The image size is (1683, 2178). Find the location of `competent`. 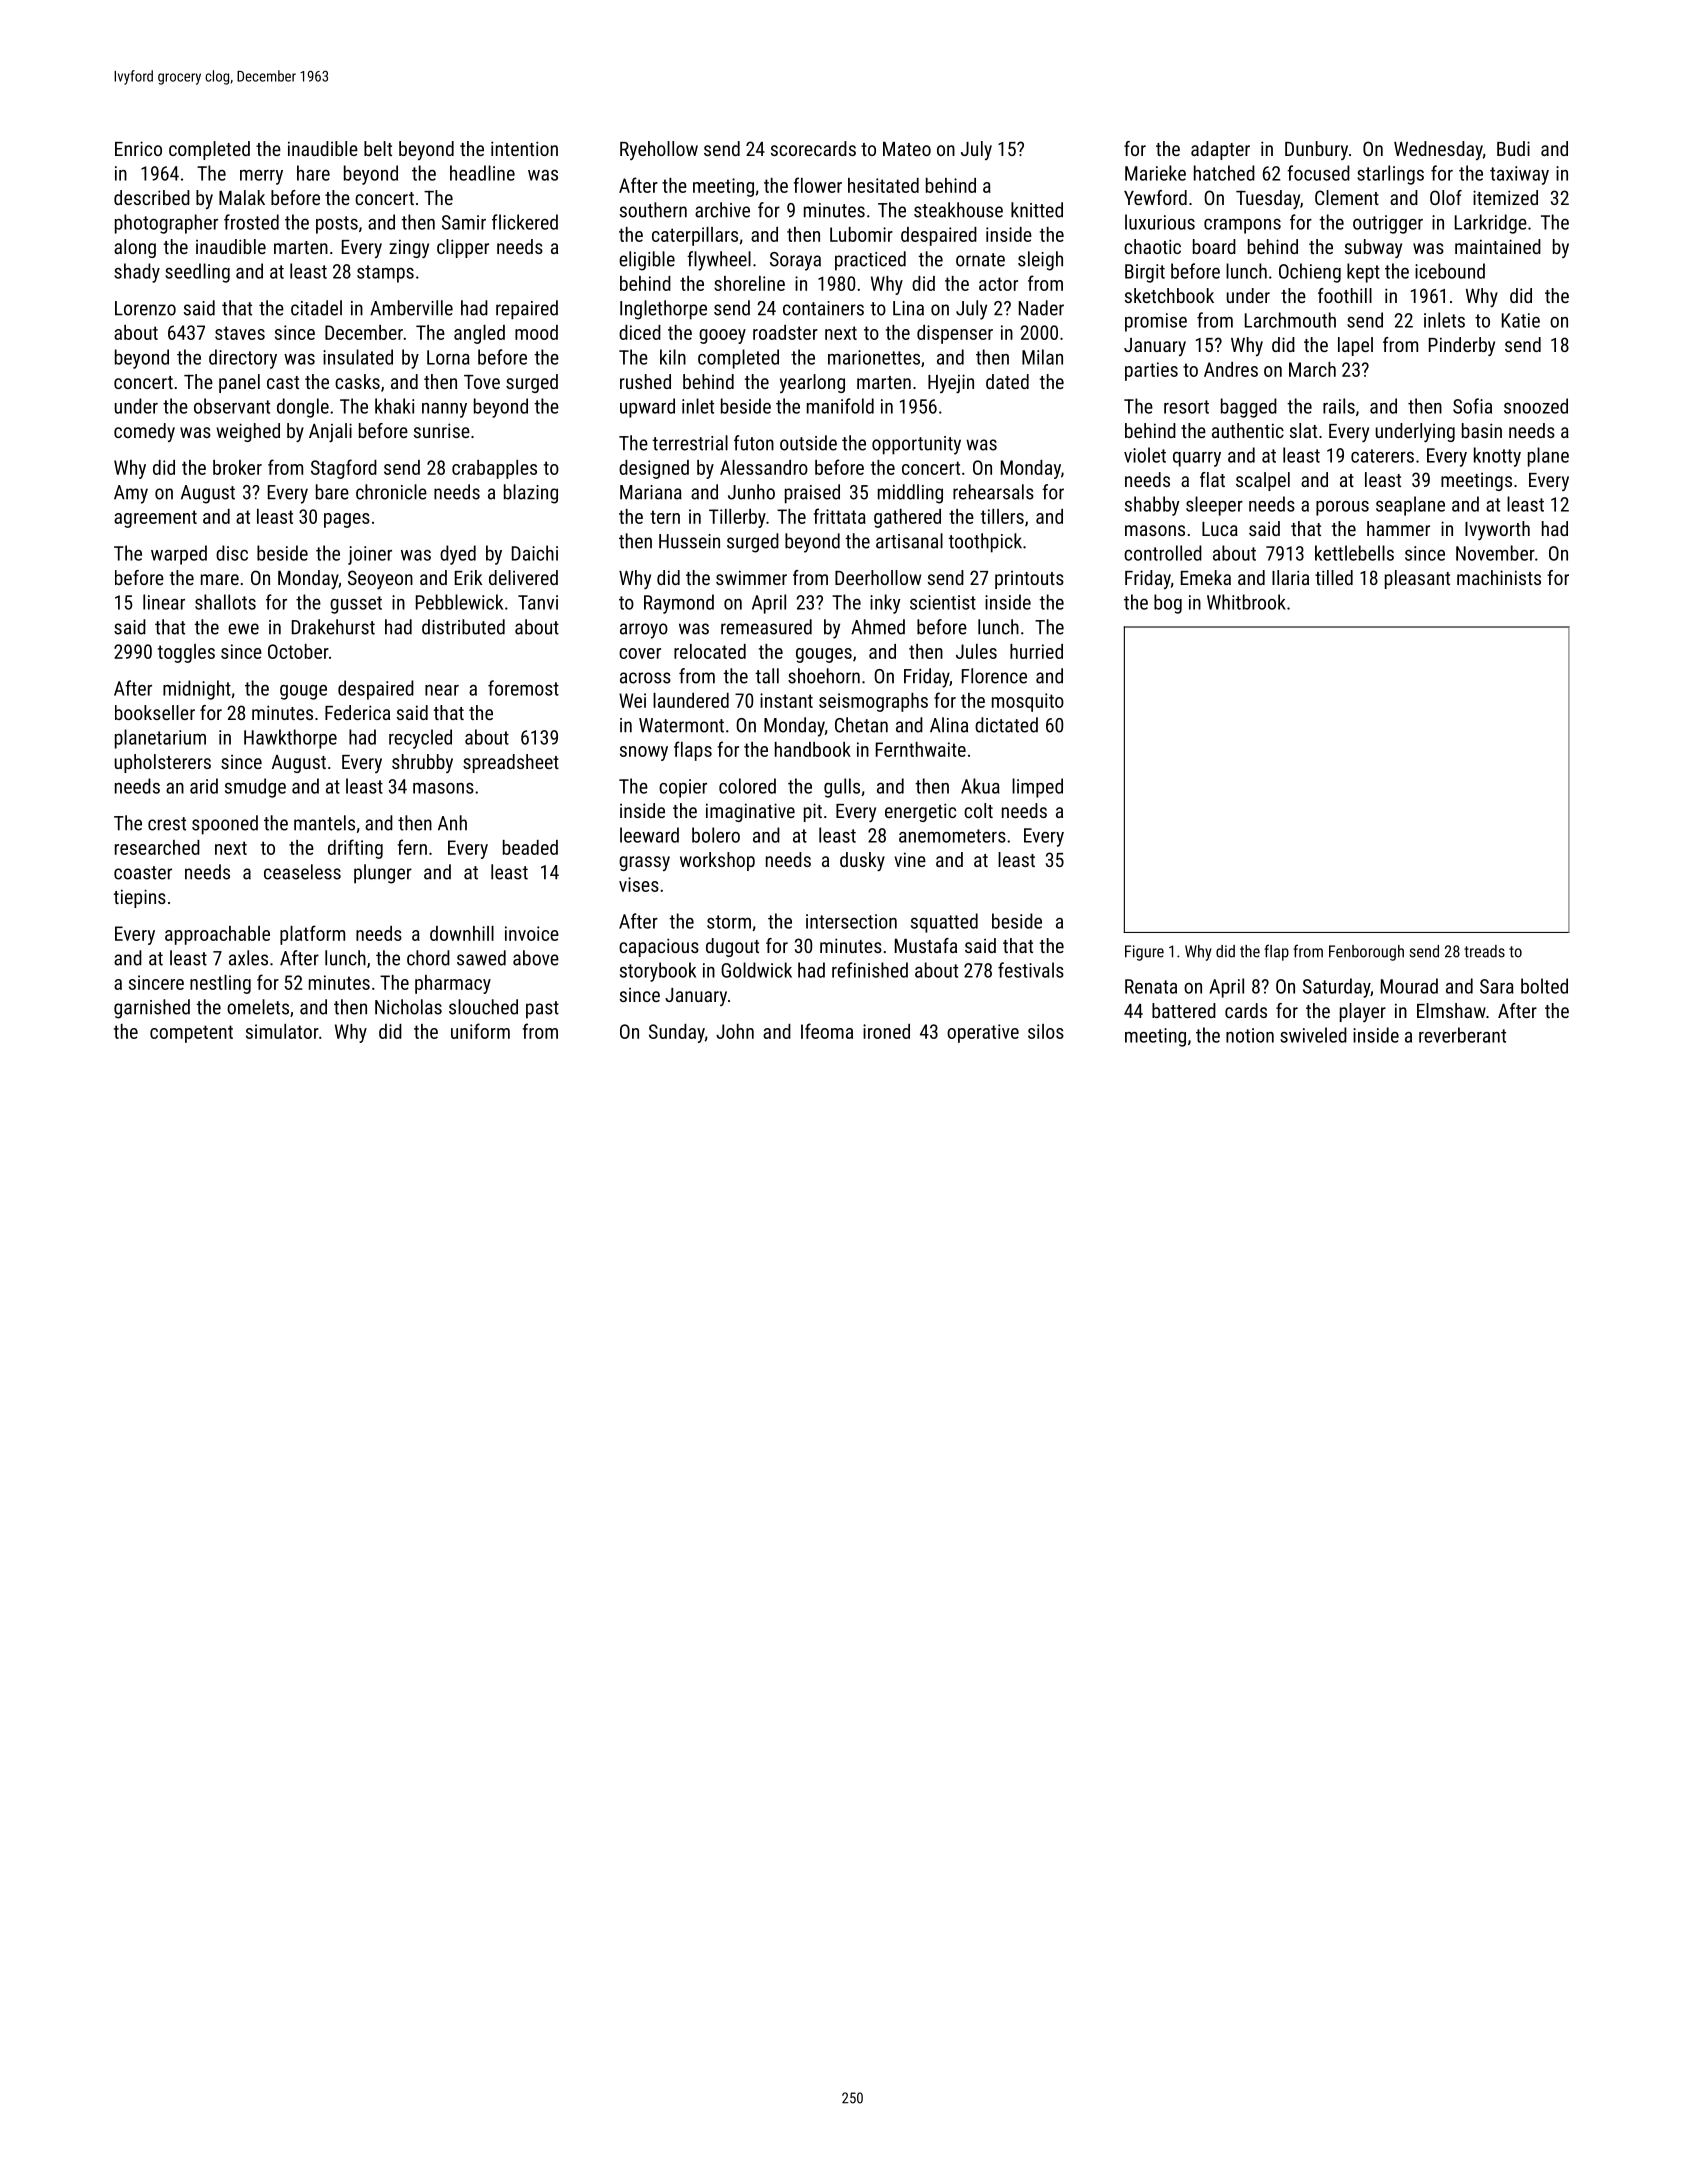

competent is located at coordinates (191, 1034).
